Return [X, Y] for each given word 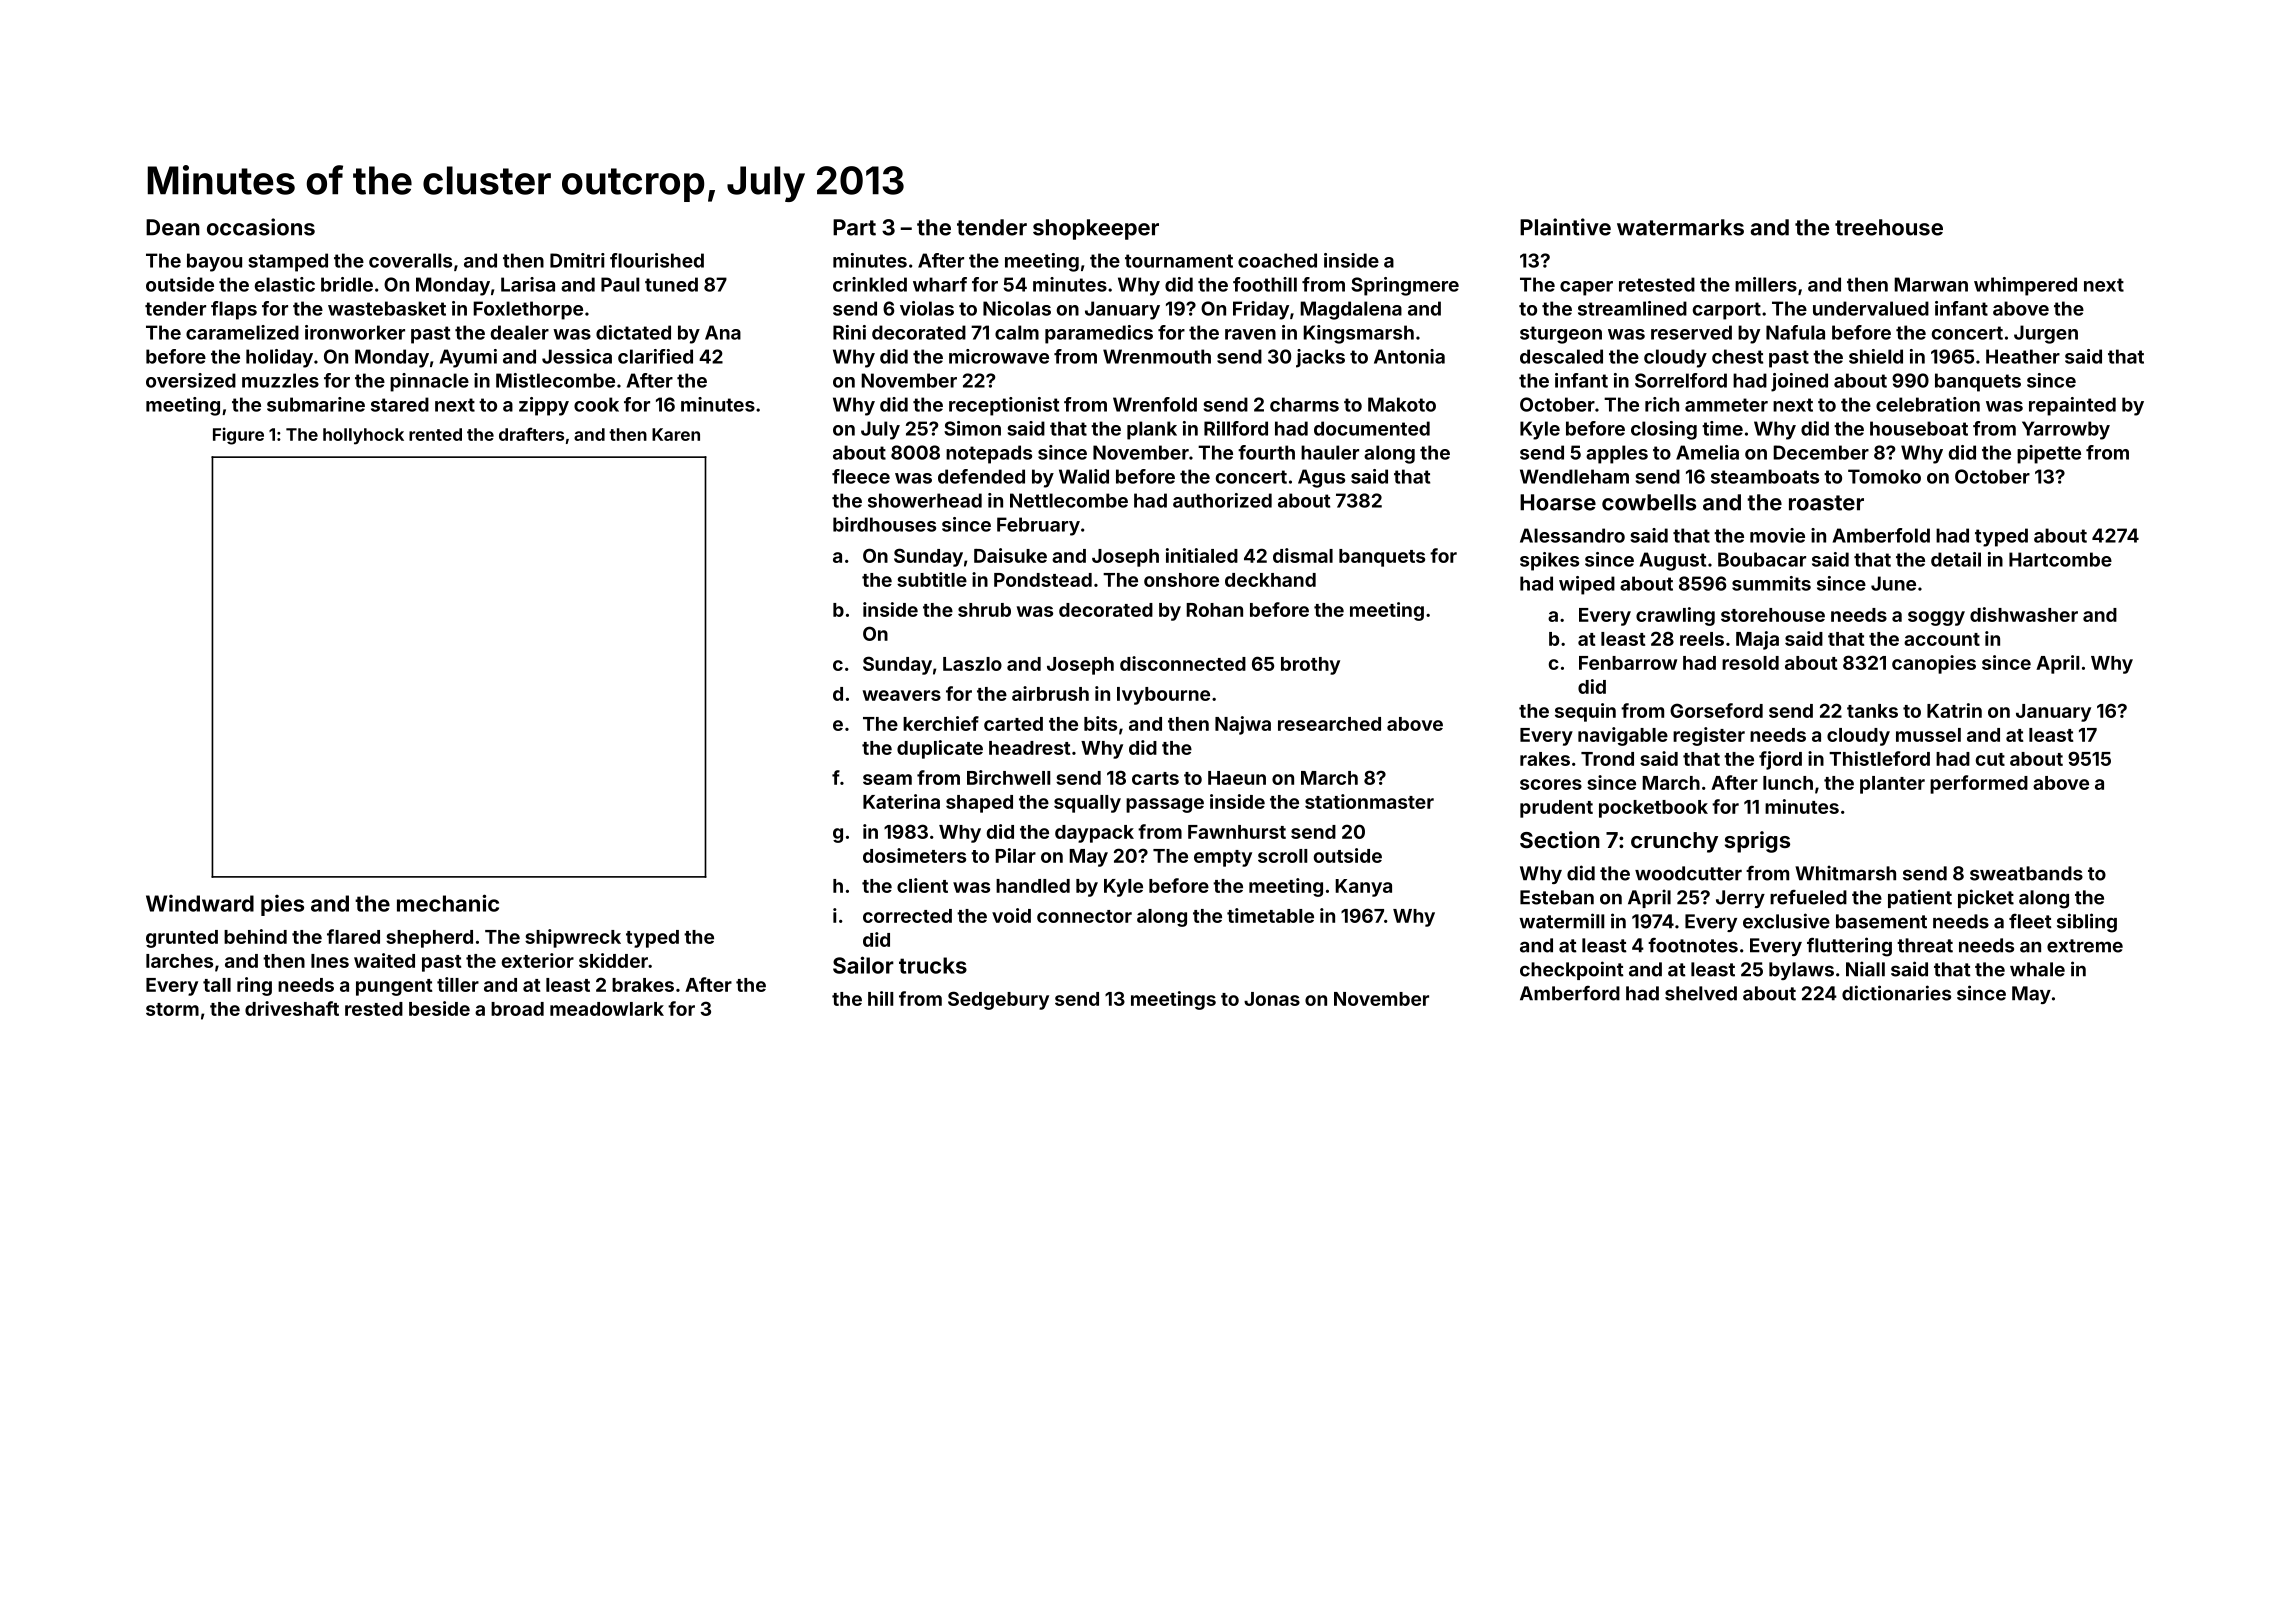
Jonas [1272, 999]
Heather [2023, 356]
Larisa [528, 284]
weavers [902, 695]
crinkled [870, 284]
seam [887, 779]
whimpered [2025, 286]
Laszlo [972, 664]
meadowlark [607, 1009]
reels [1702, 639]
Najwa [1243, 725]
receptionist [1004, 406]
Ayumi [468, 358]
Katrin [1954, 710]
